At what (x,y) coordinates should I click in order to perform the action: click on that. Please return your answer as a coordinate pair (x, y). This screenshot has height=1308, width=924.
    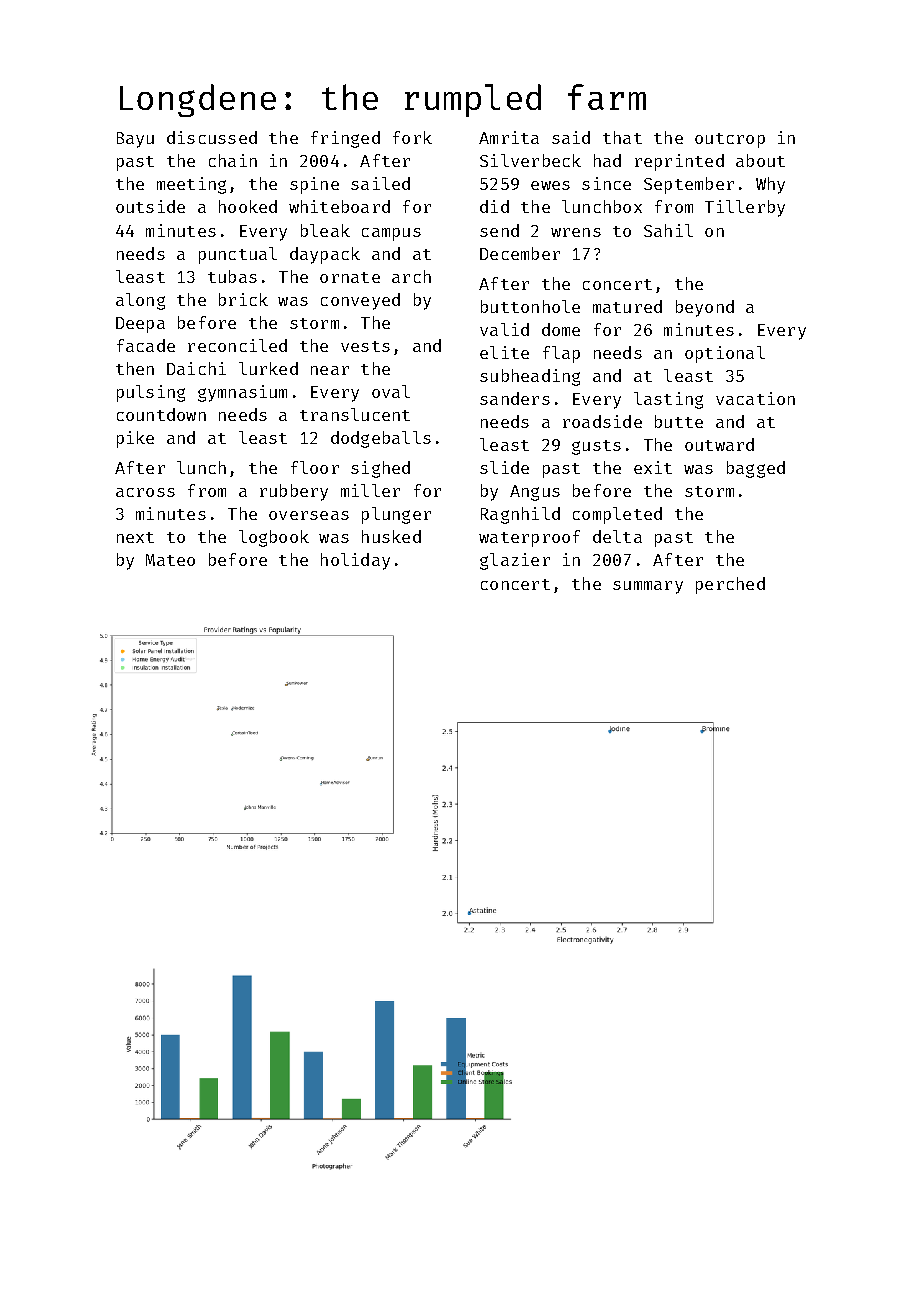
    Looking at the image, I should click on (622, 137).
